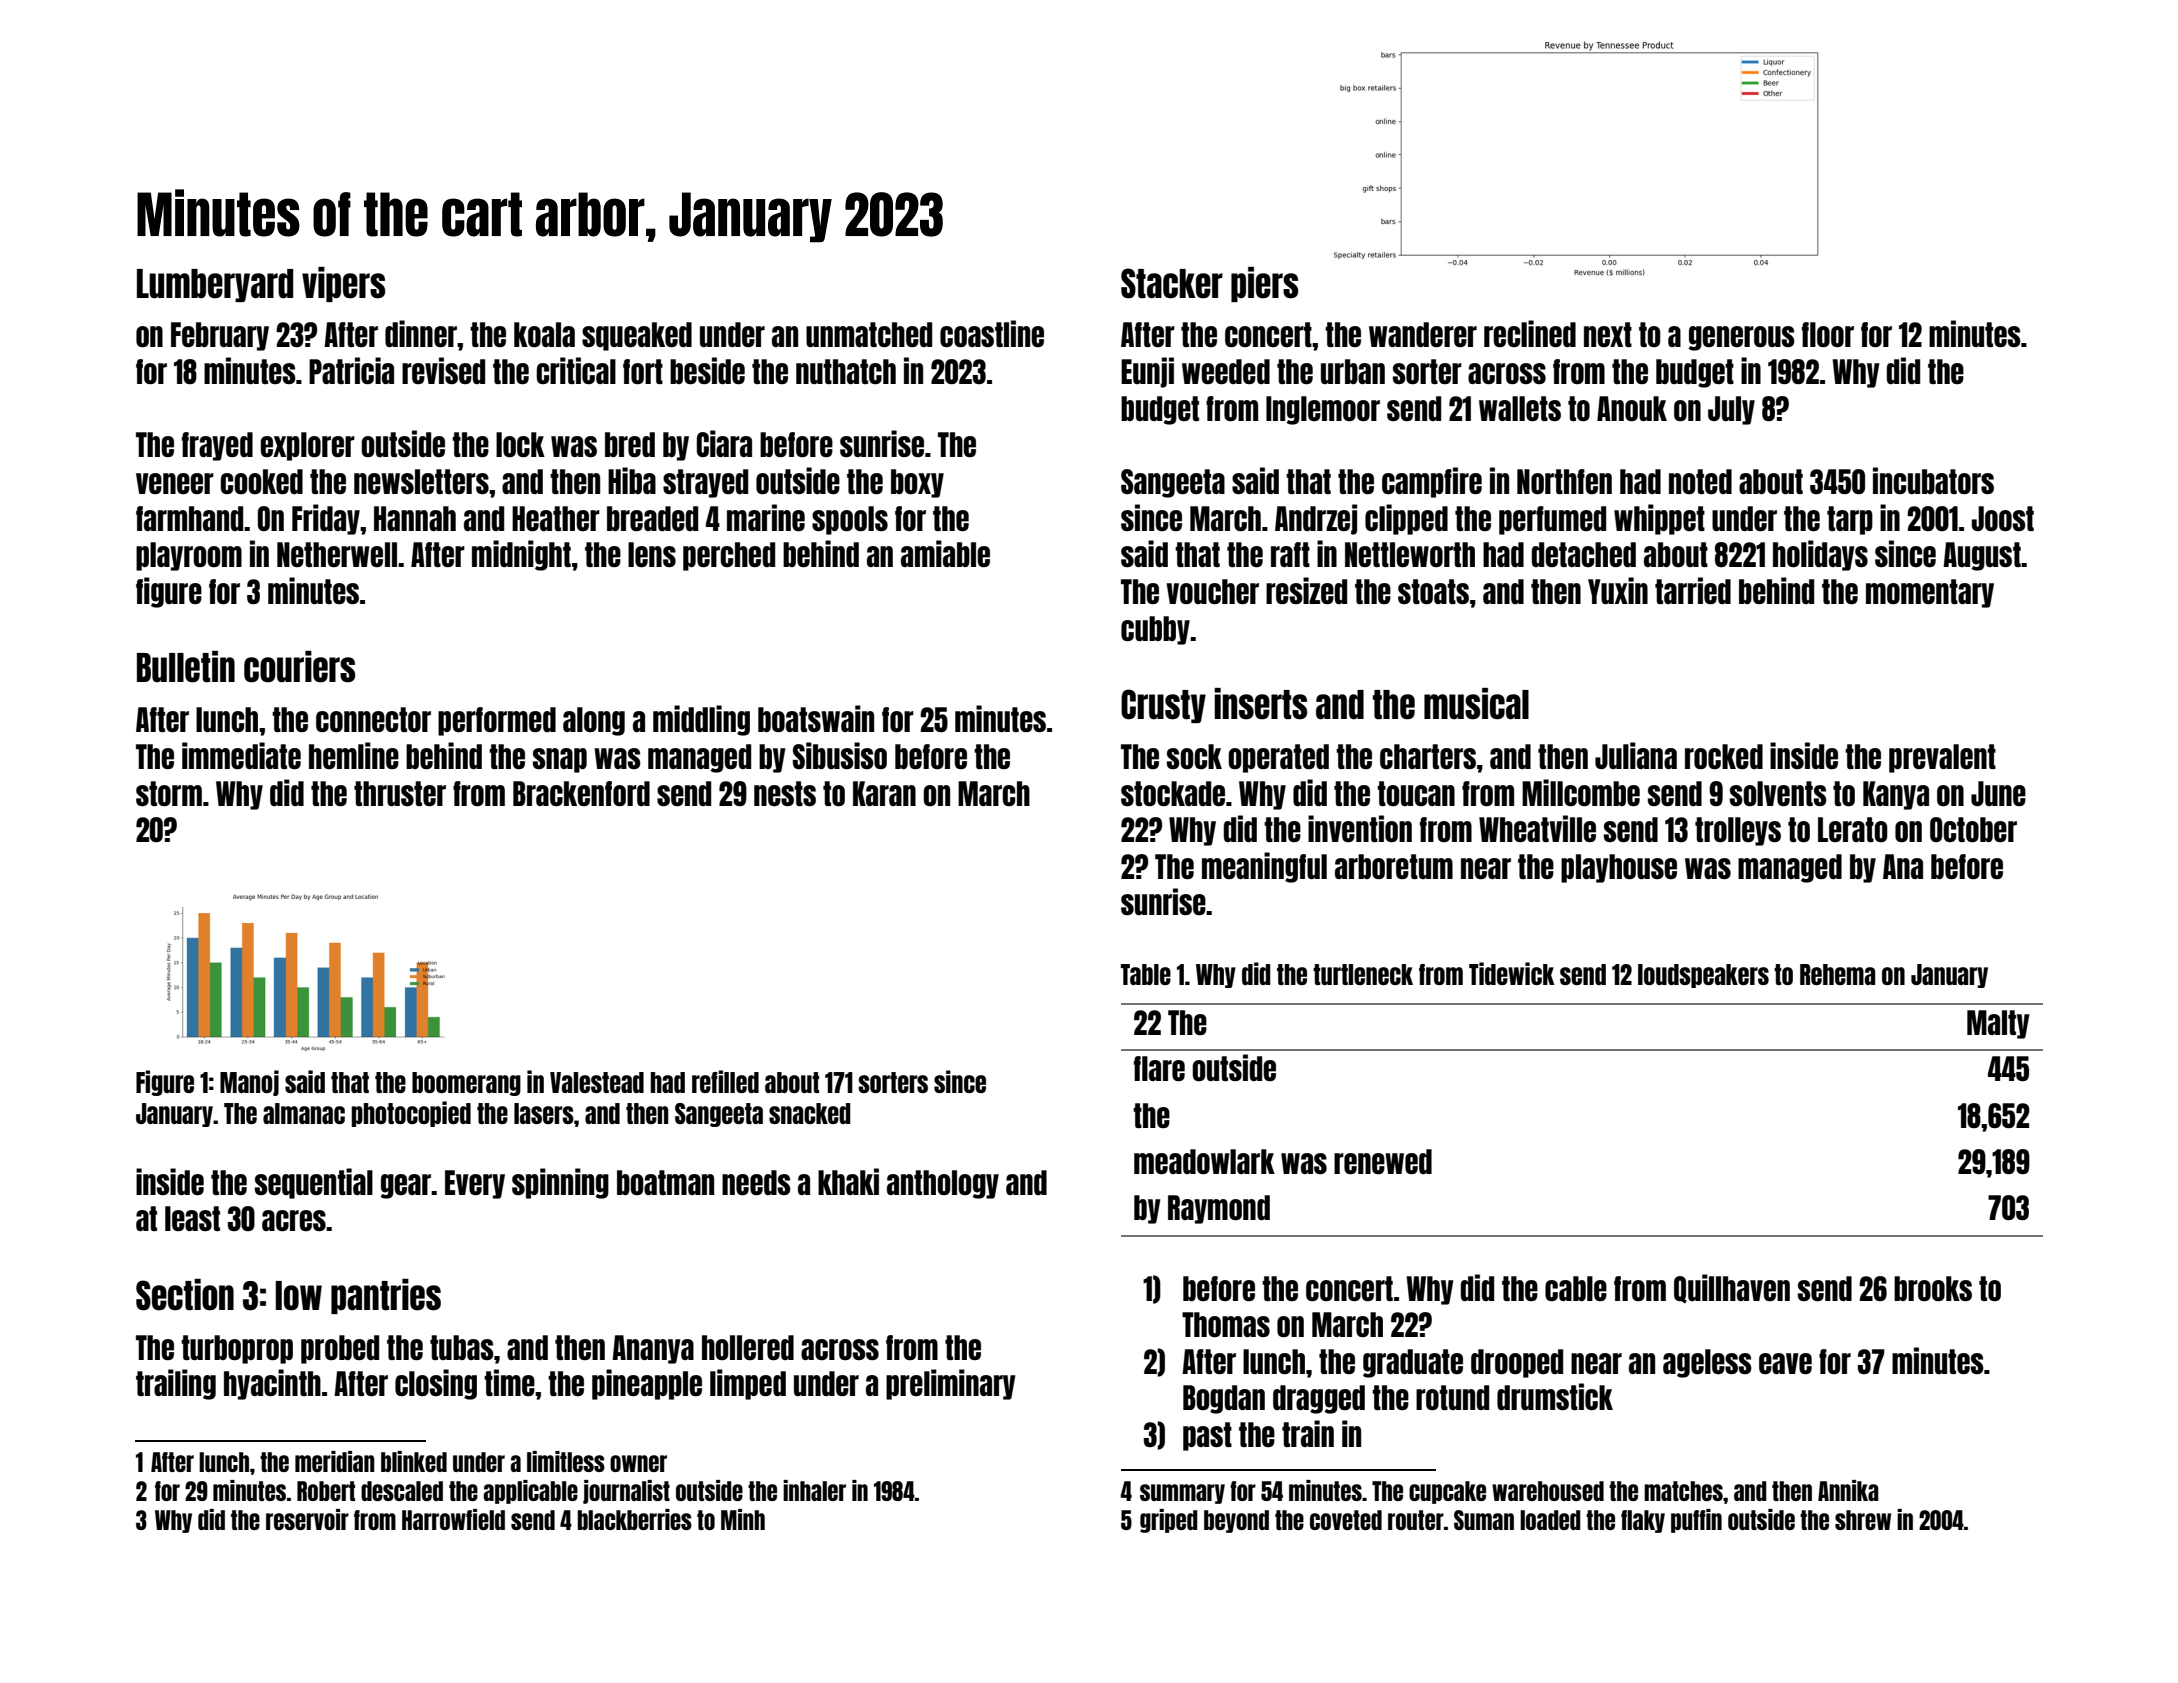 The height and width of the screenshot is (1683, 2178). I want to click on Patricia, so click(351, 370).
